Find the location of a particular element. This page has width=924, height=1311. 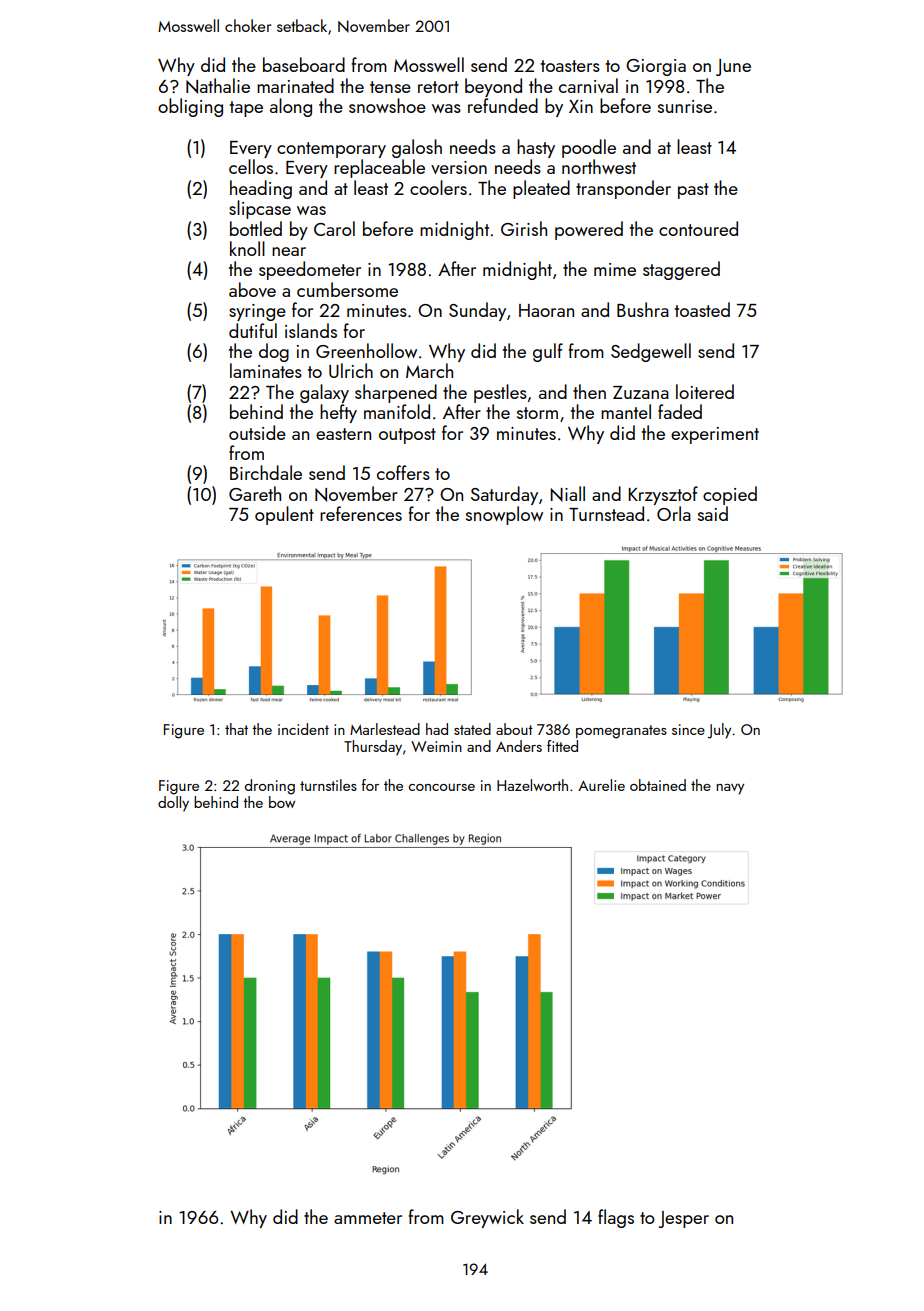

obtained is located at coordinates (658, 785).
